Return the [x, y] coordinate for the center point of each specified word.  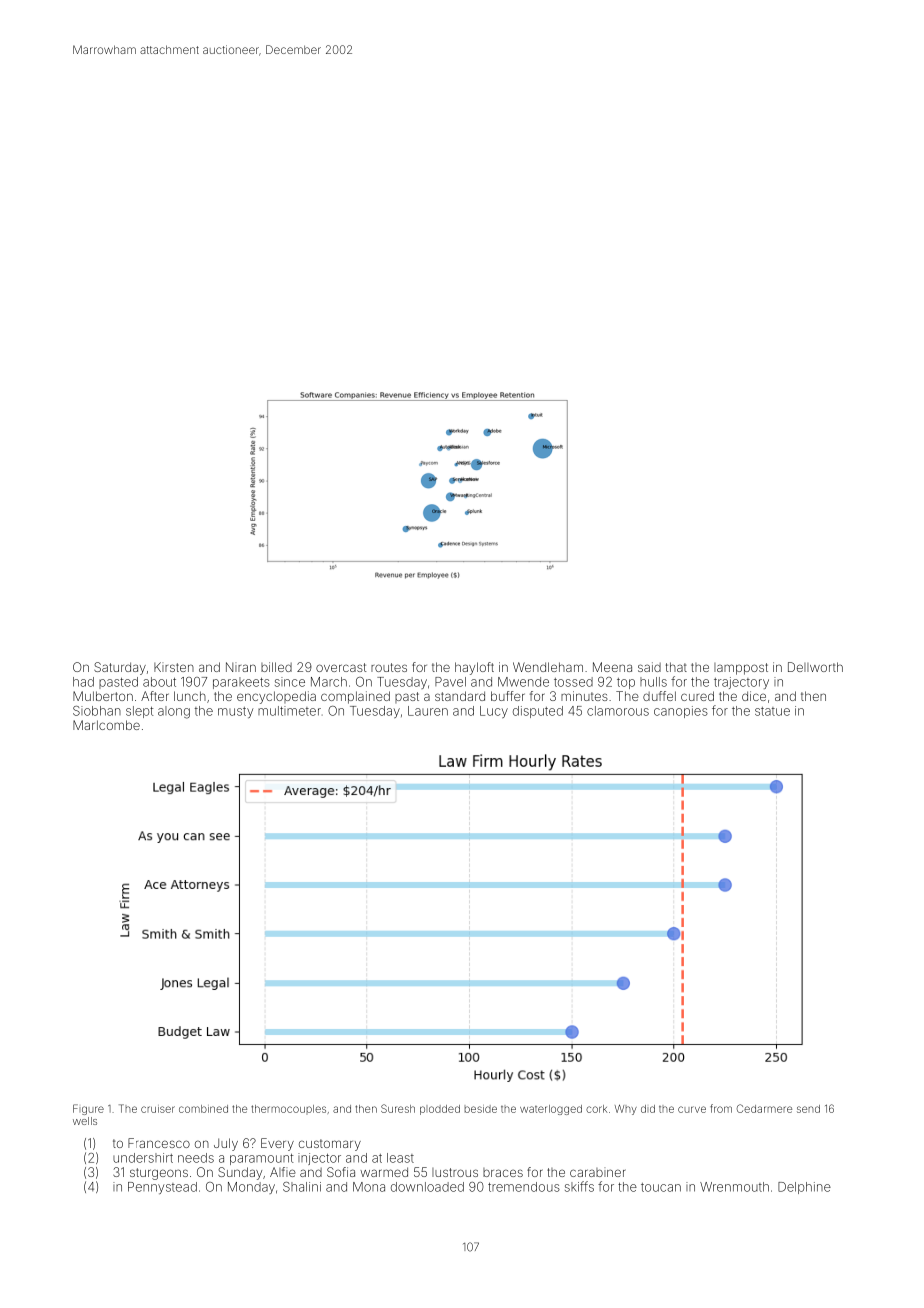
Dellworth [815, 667]
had [83, 682]
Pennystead [162, 1188]
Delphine [804, 1188]
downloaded [427, 1187]
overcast [341, 667]
